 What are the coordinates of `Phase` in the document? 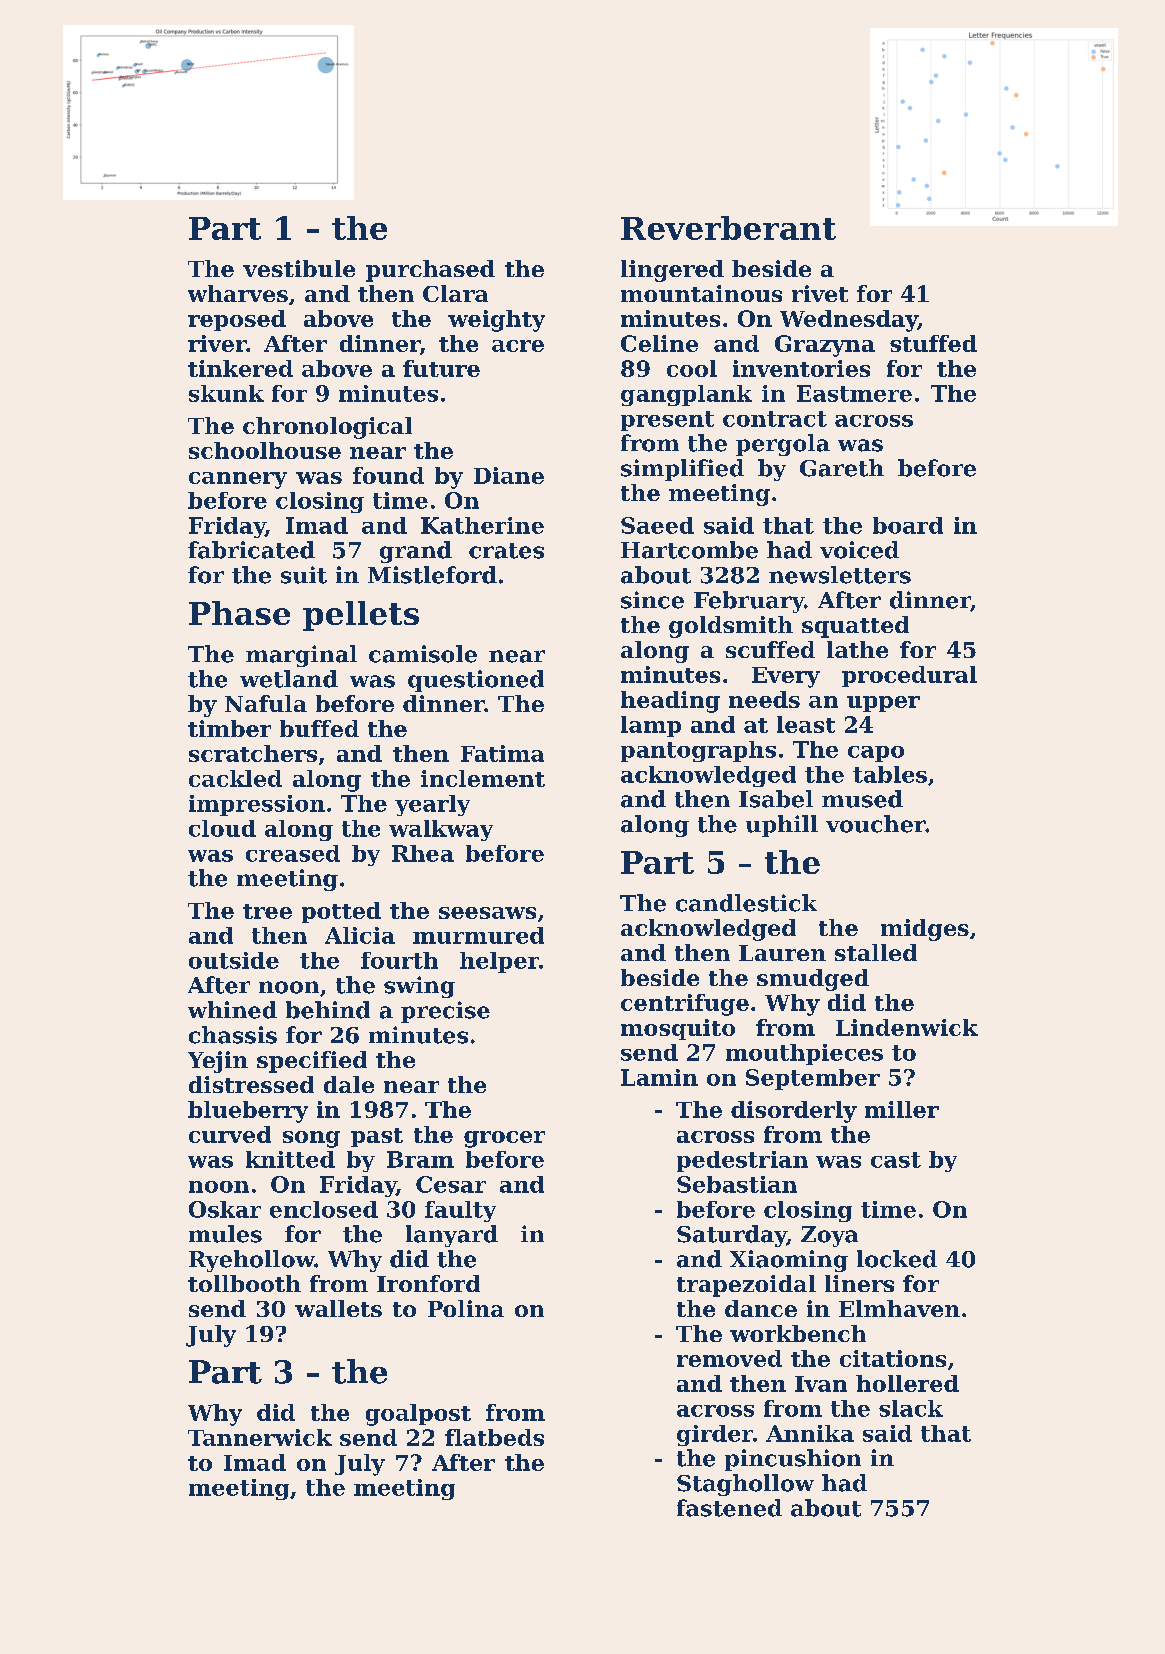 It's located at (239, 613).
